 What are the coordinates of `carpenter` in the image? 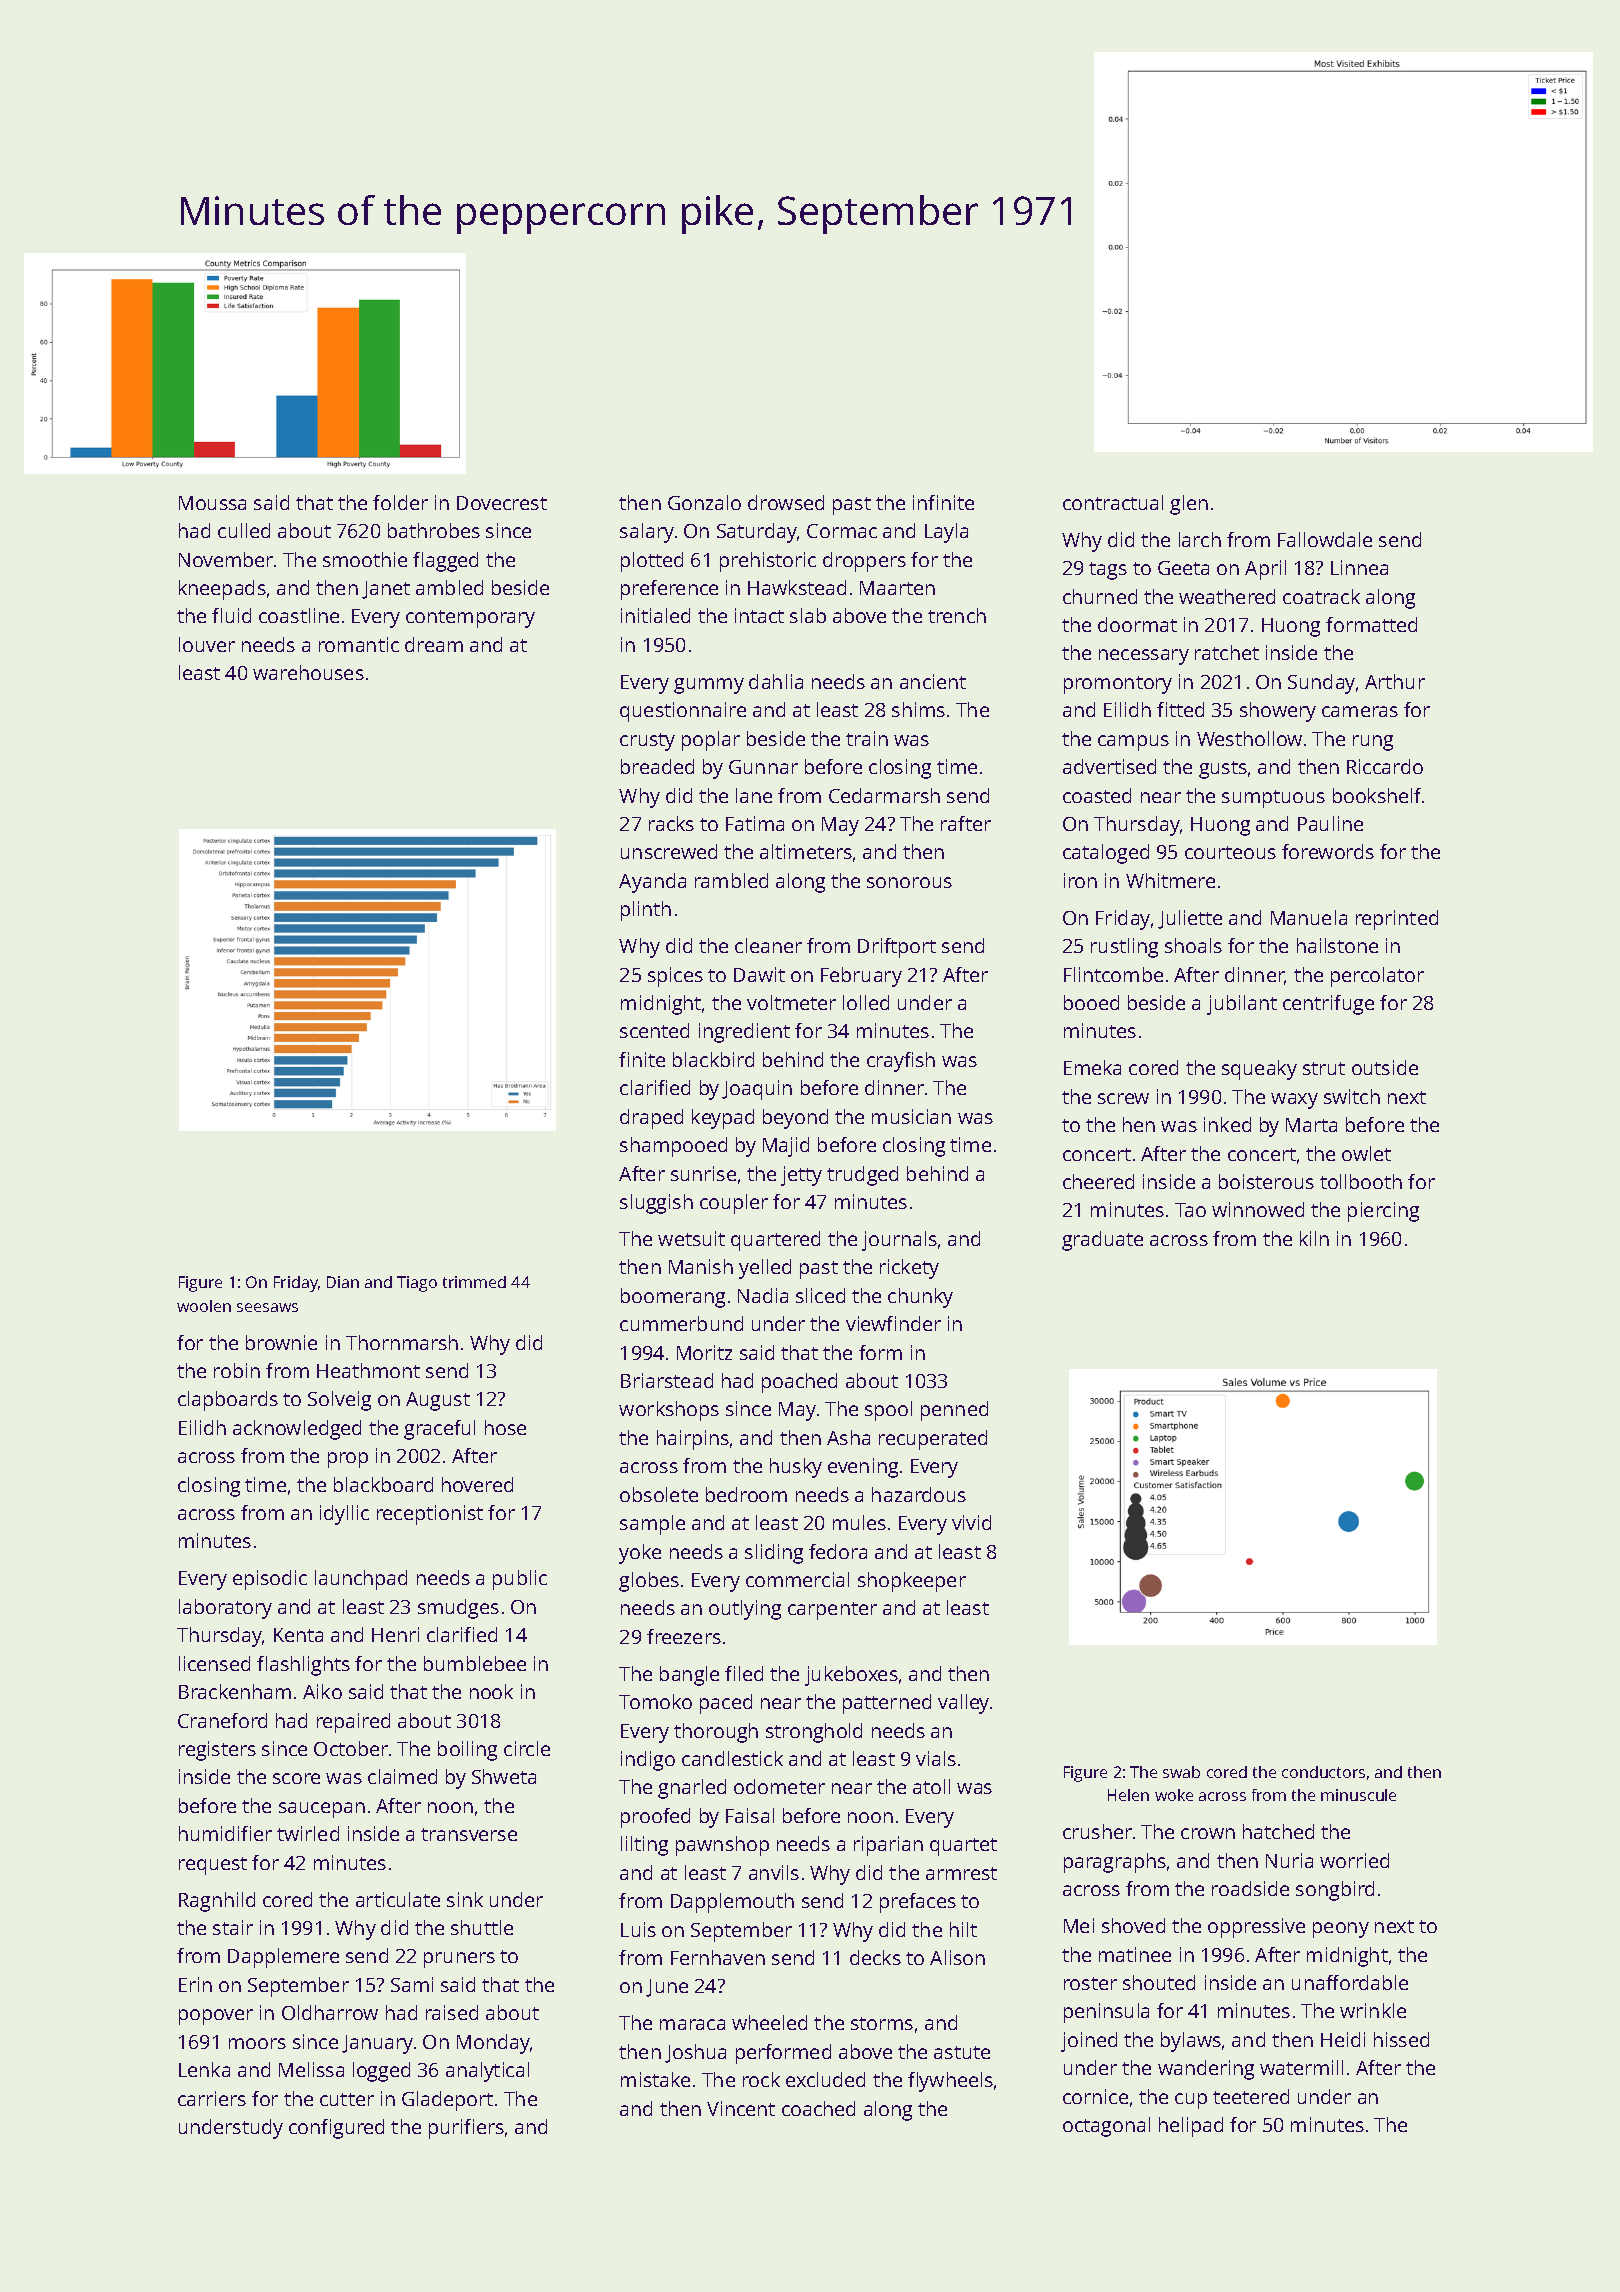 It's located at (832, 1611).
